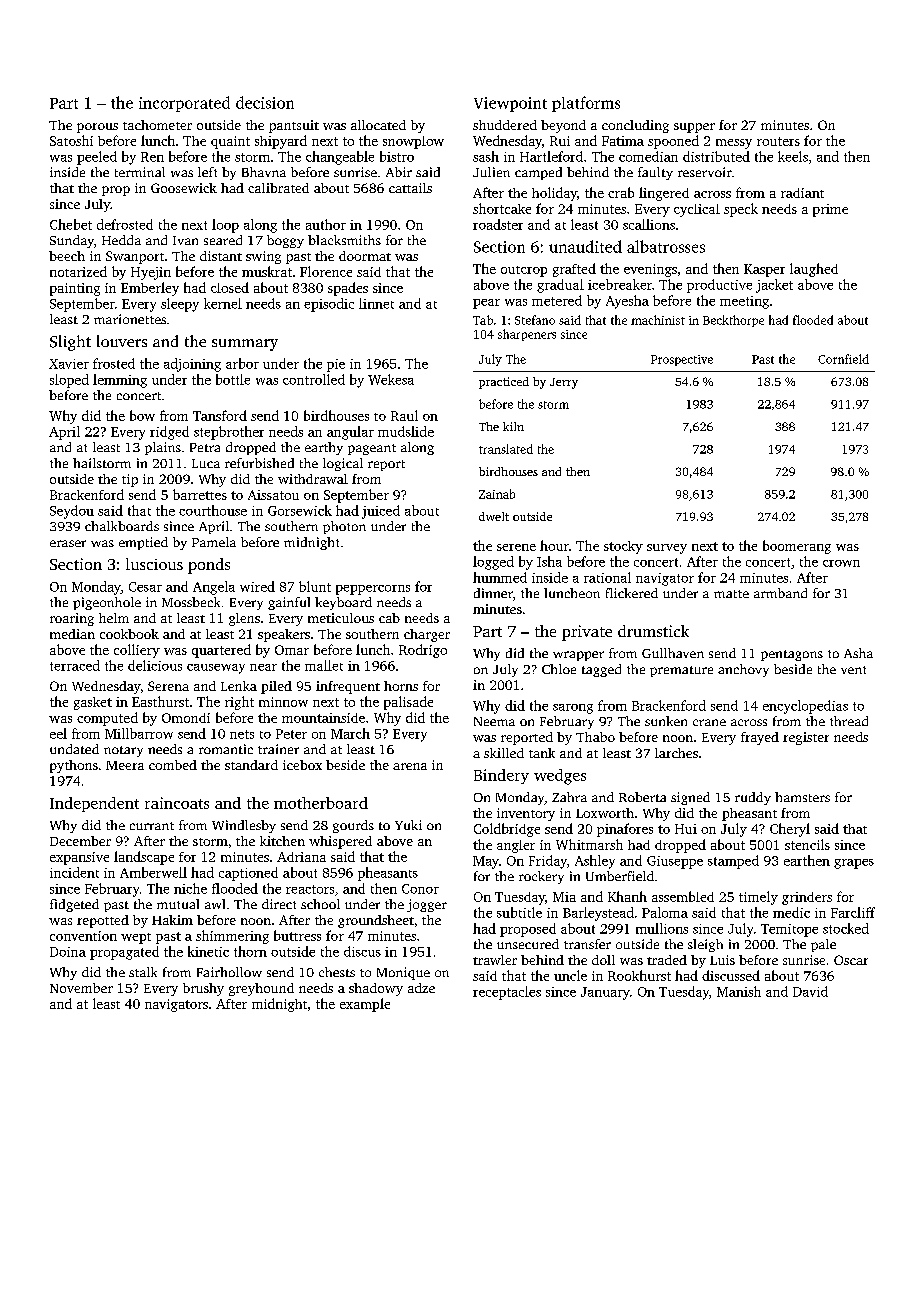  What do you see at coordinates (389, 618) in the screenshot?
I see `cab` at bounding box center [389, 618].
